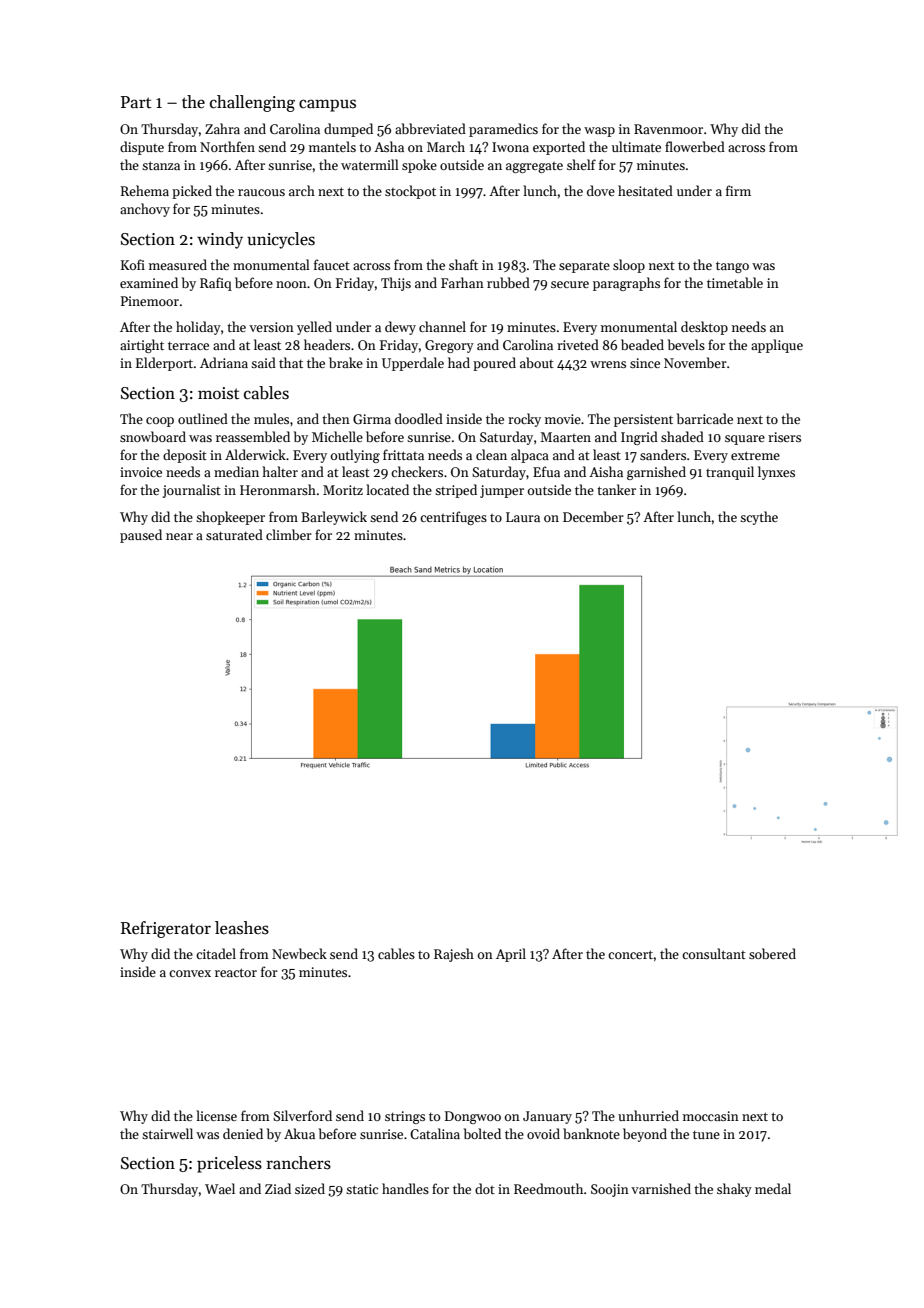  Describe the element at coordinates (327, 105) in the screenshot. I see `campus` at that location.
